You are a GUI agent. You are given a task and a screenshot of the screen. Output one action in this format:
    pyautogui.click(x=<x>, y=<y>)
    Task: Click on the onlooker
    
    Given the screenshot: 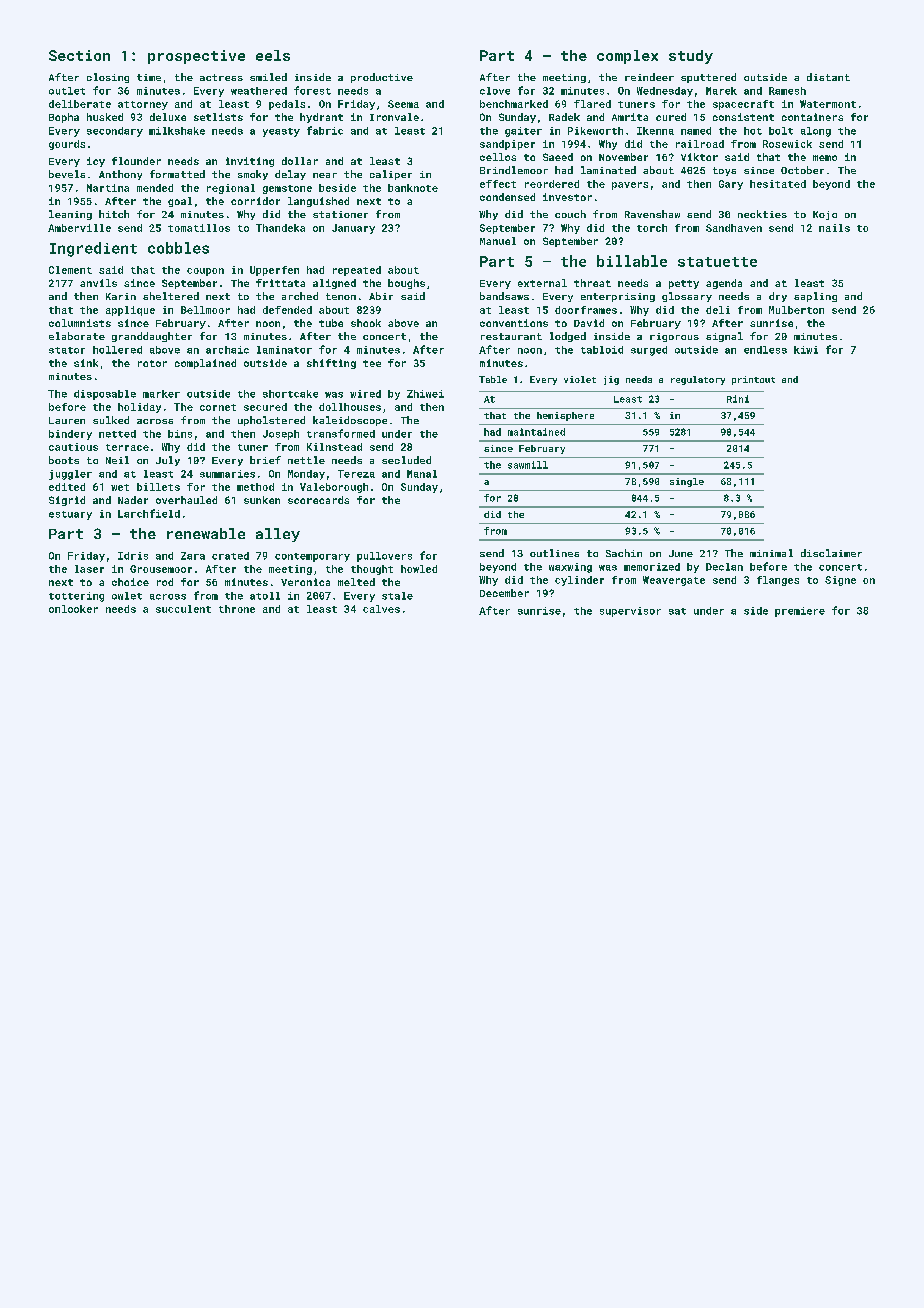 What is the action you would take?
    pyautogui.click(x=73, y=609)
